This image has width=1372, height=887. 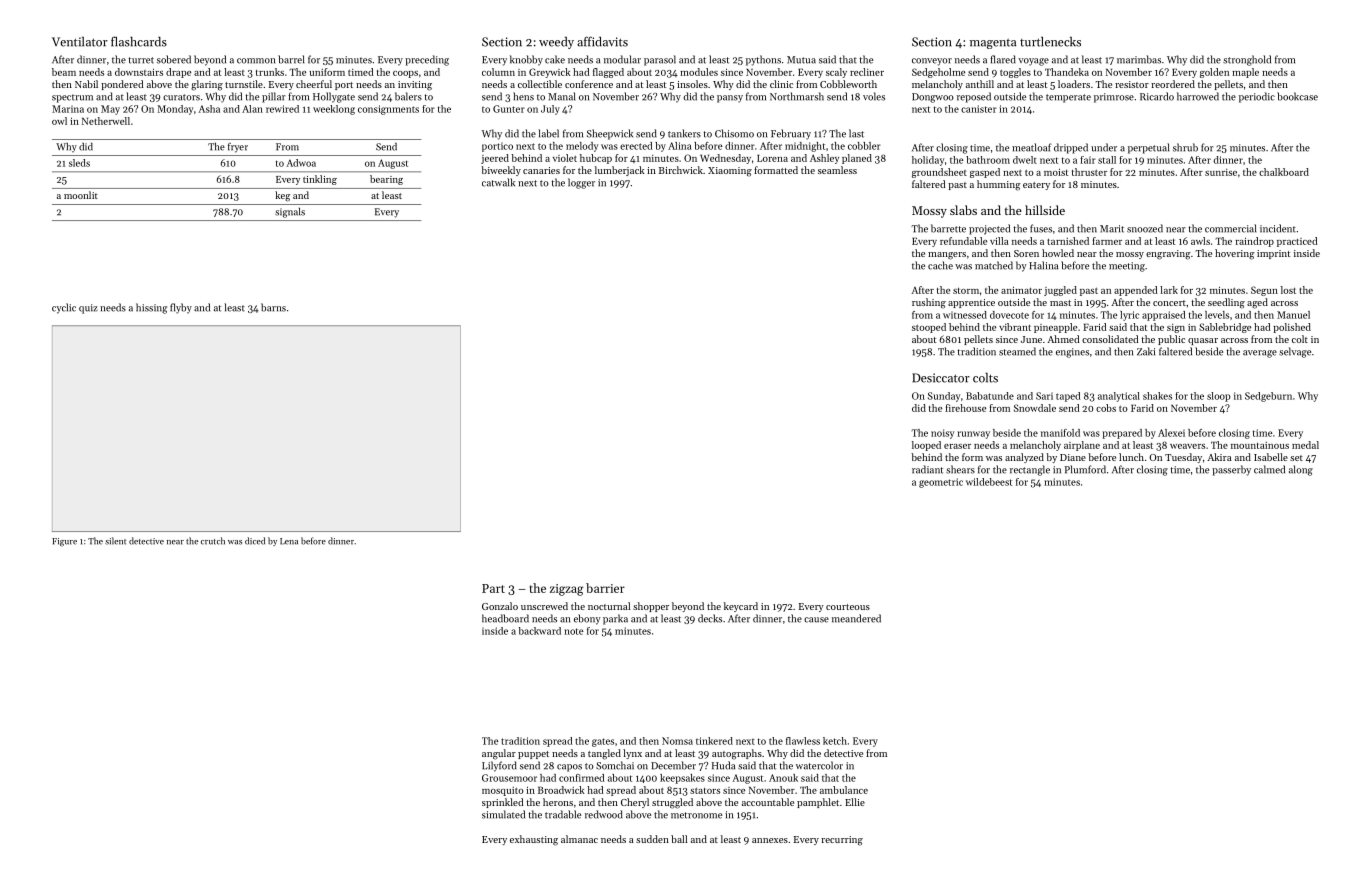 I want to click on keepsakes, so click(x=682, y=779).
